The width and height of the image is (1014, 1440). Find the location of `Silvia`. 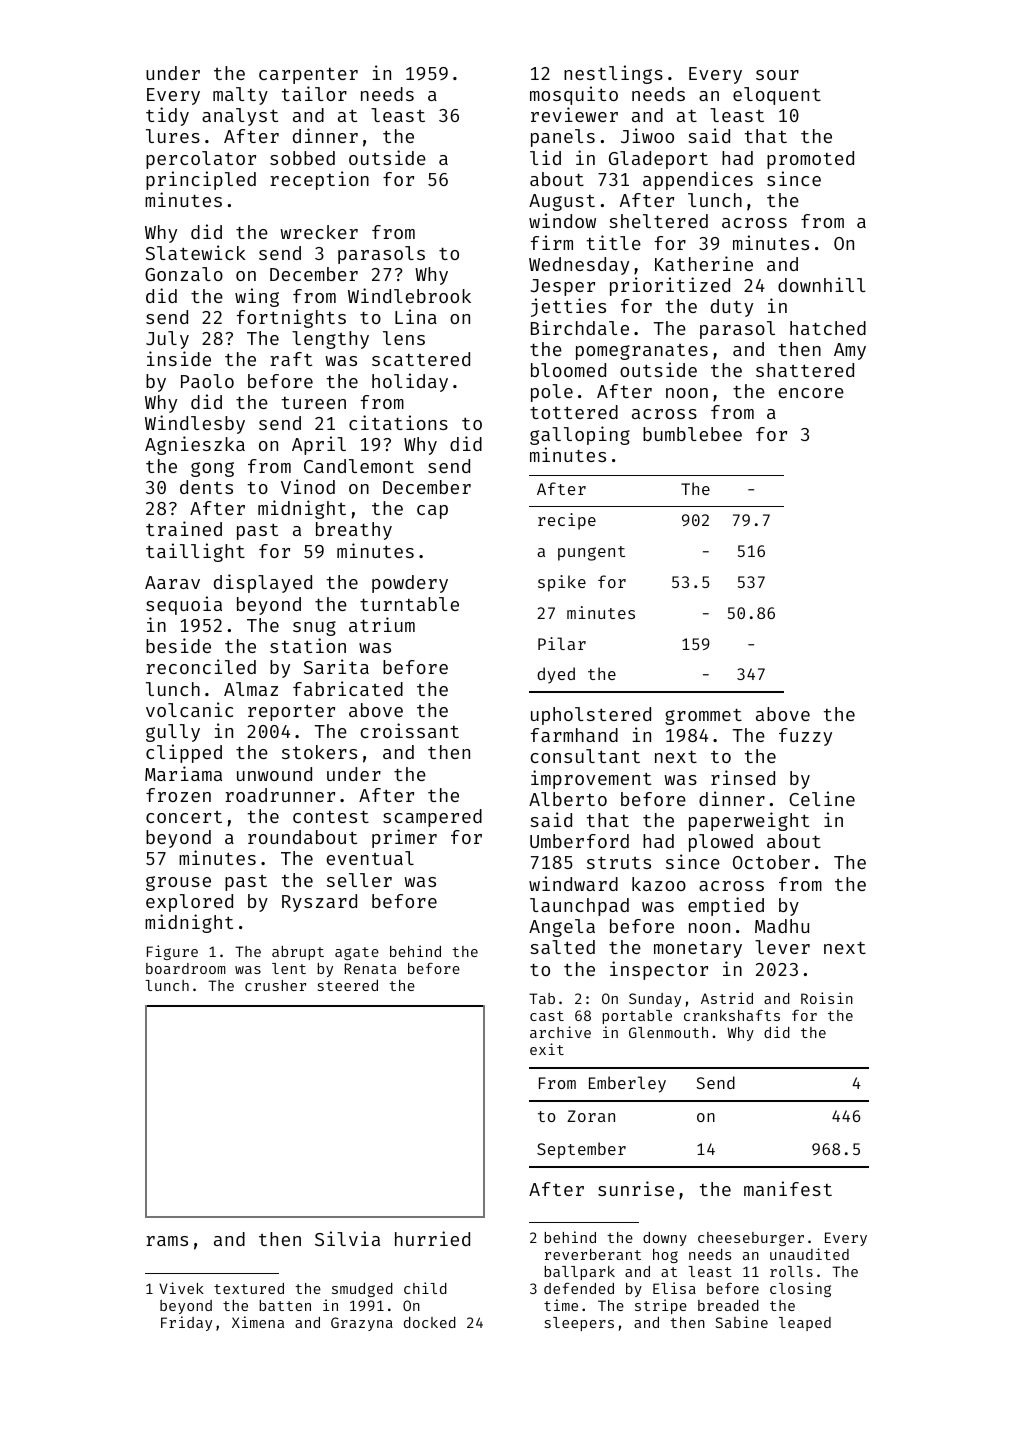

Silvia is located at coordinates (347, 1238).
